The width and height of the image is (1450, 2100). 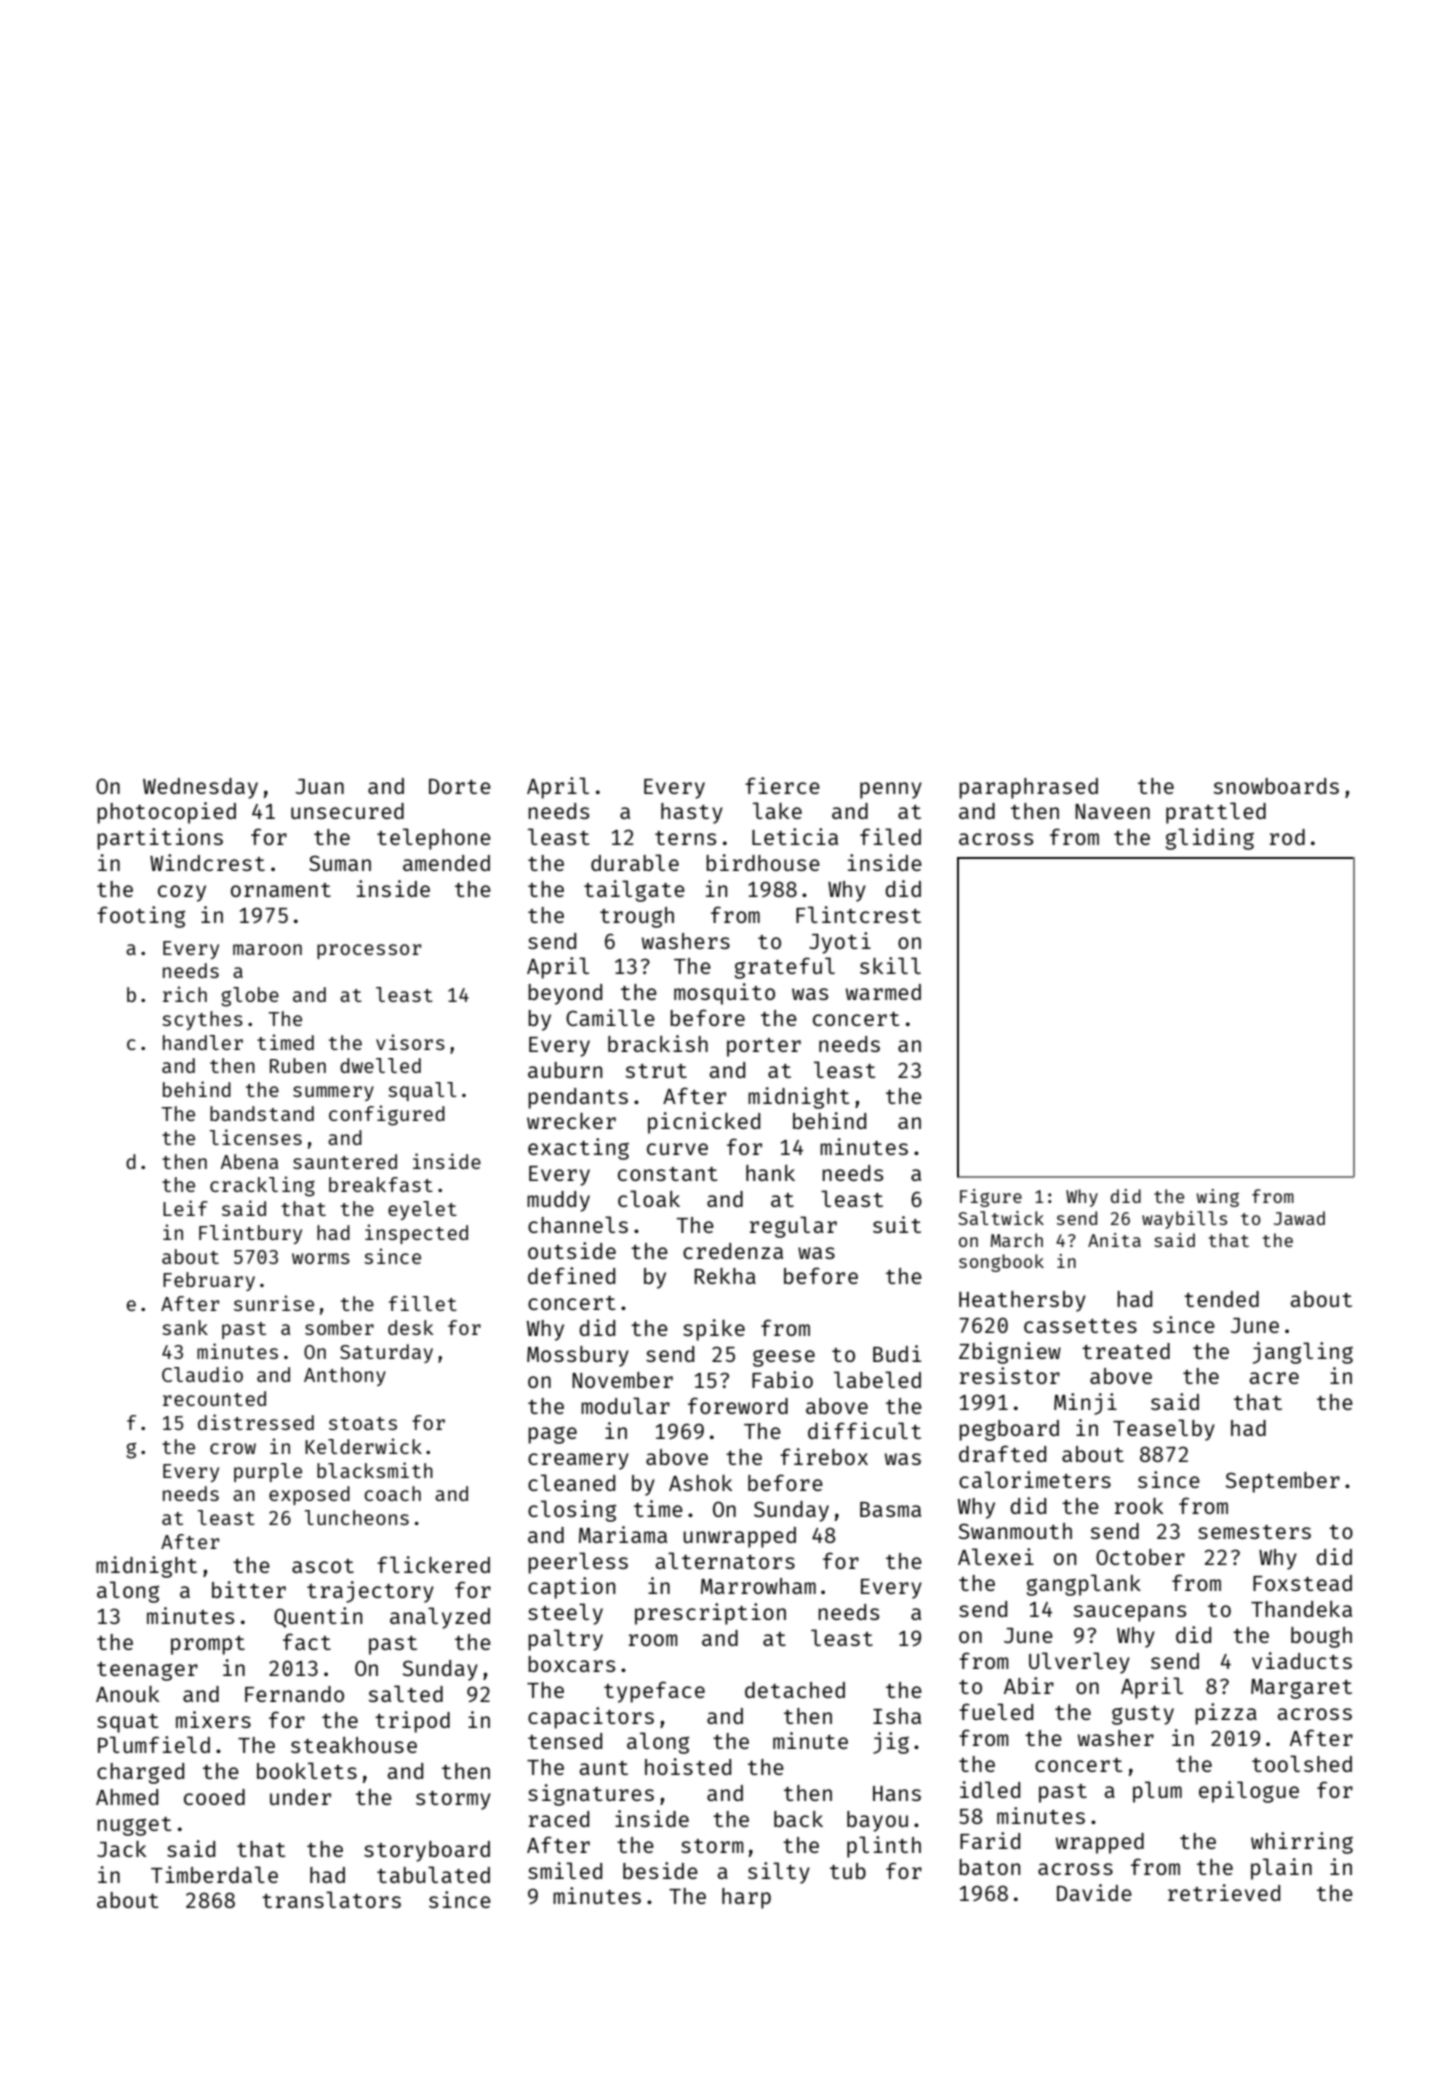 I want to click on prompt, so click(x=208, y=1645).
